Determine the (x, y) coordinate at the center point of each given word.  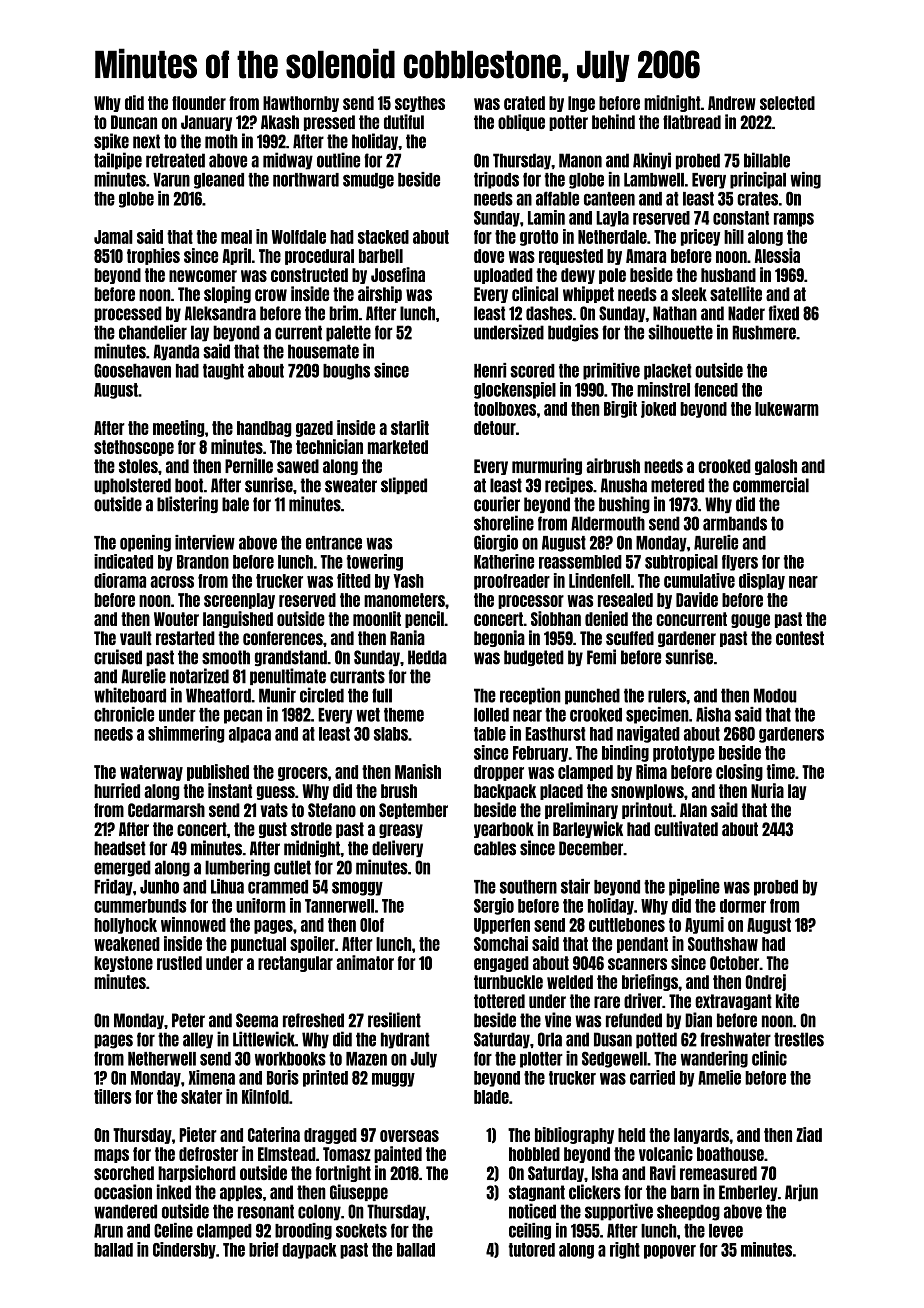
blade (491, 1097)
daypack (309, 1251)
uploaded (503, 276)
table (490, 734)
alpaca (250, 735)
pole (612, 276)
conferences (283, 638)
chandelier (153, 332)
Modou (775, 695)
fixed (784, 313)
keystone (123, 964)
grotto (539, 238)
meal (236, 237)
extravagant (733, 1002)
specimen (657, 715)
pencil (424, 619)
